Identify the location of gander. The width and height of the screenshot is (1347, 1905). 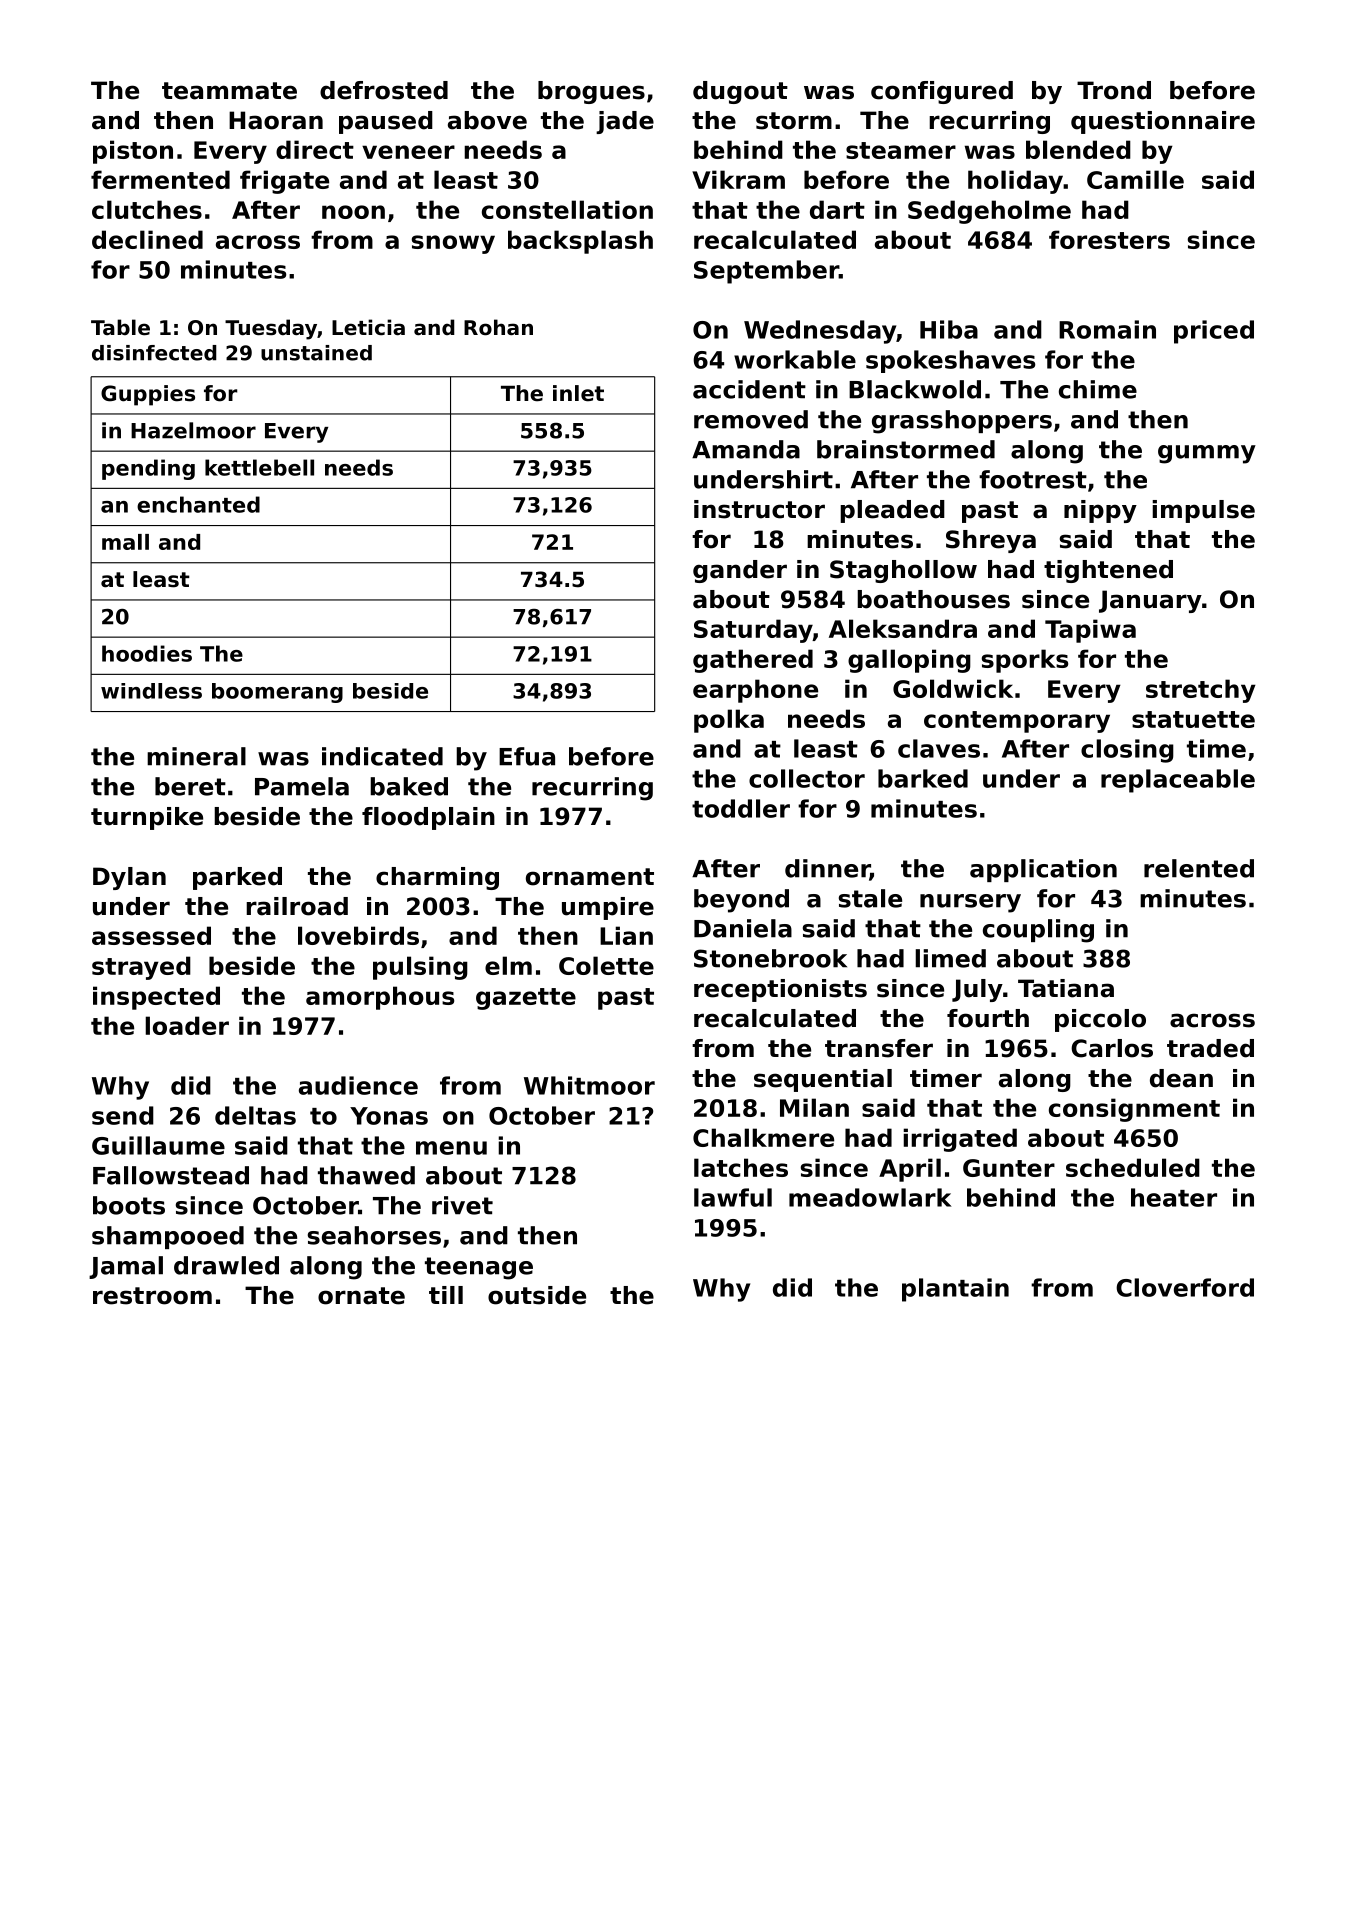
(740, 571).
